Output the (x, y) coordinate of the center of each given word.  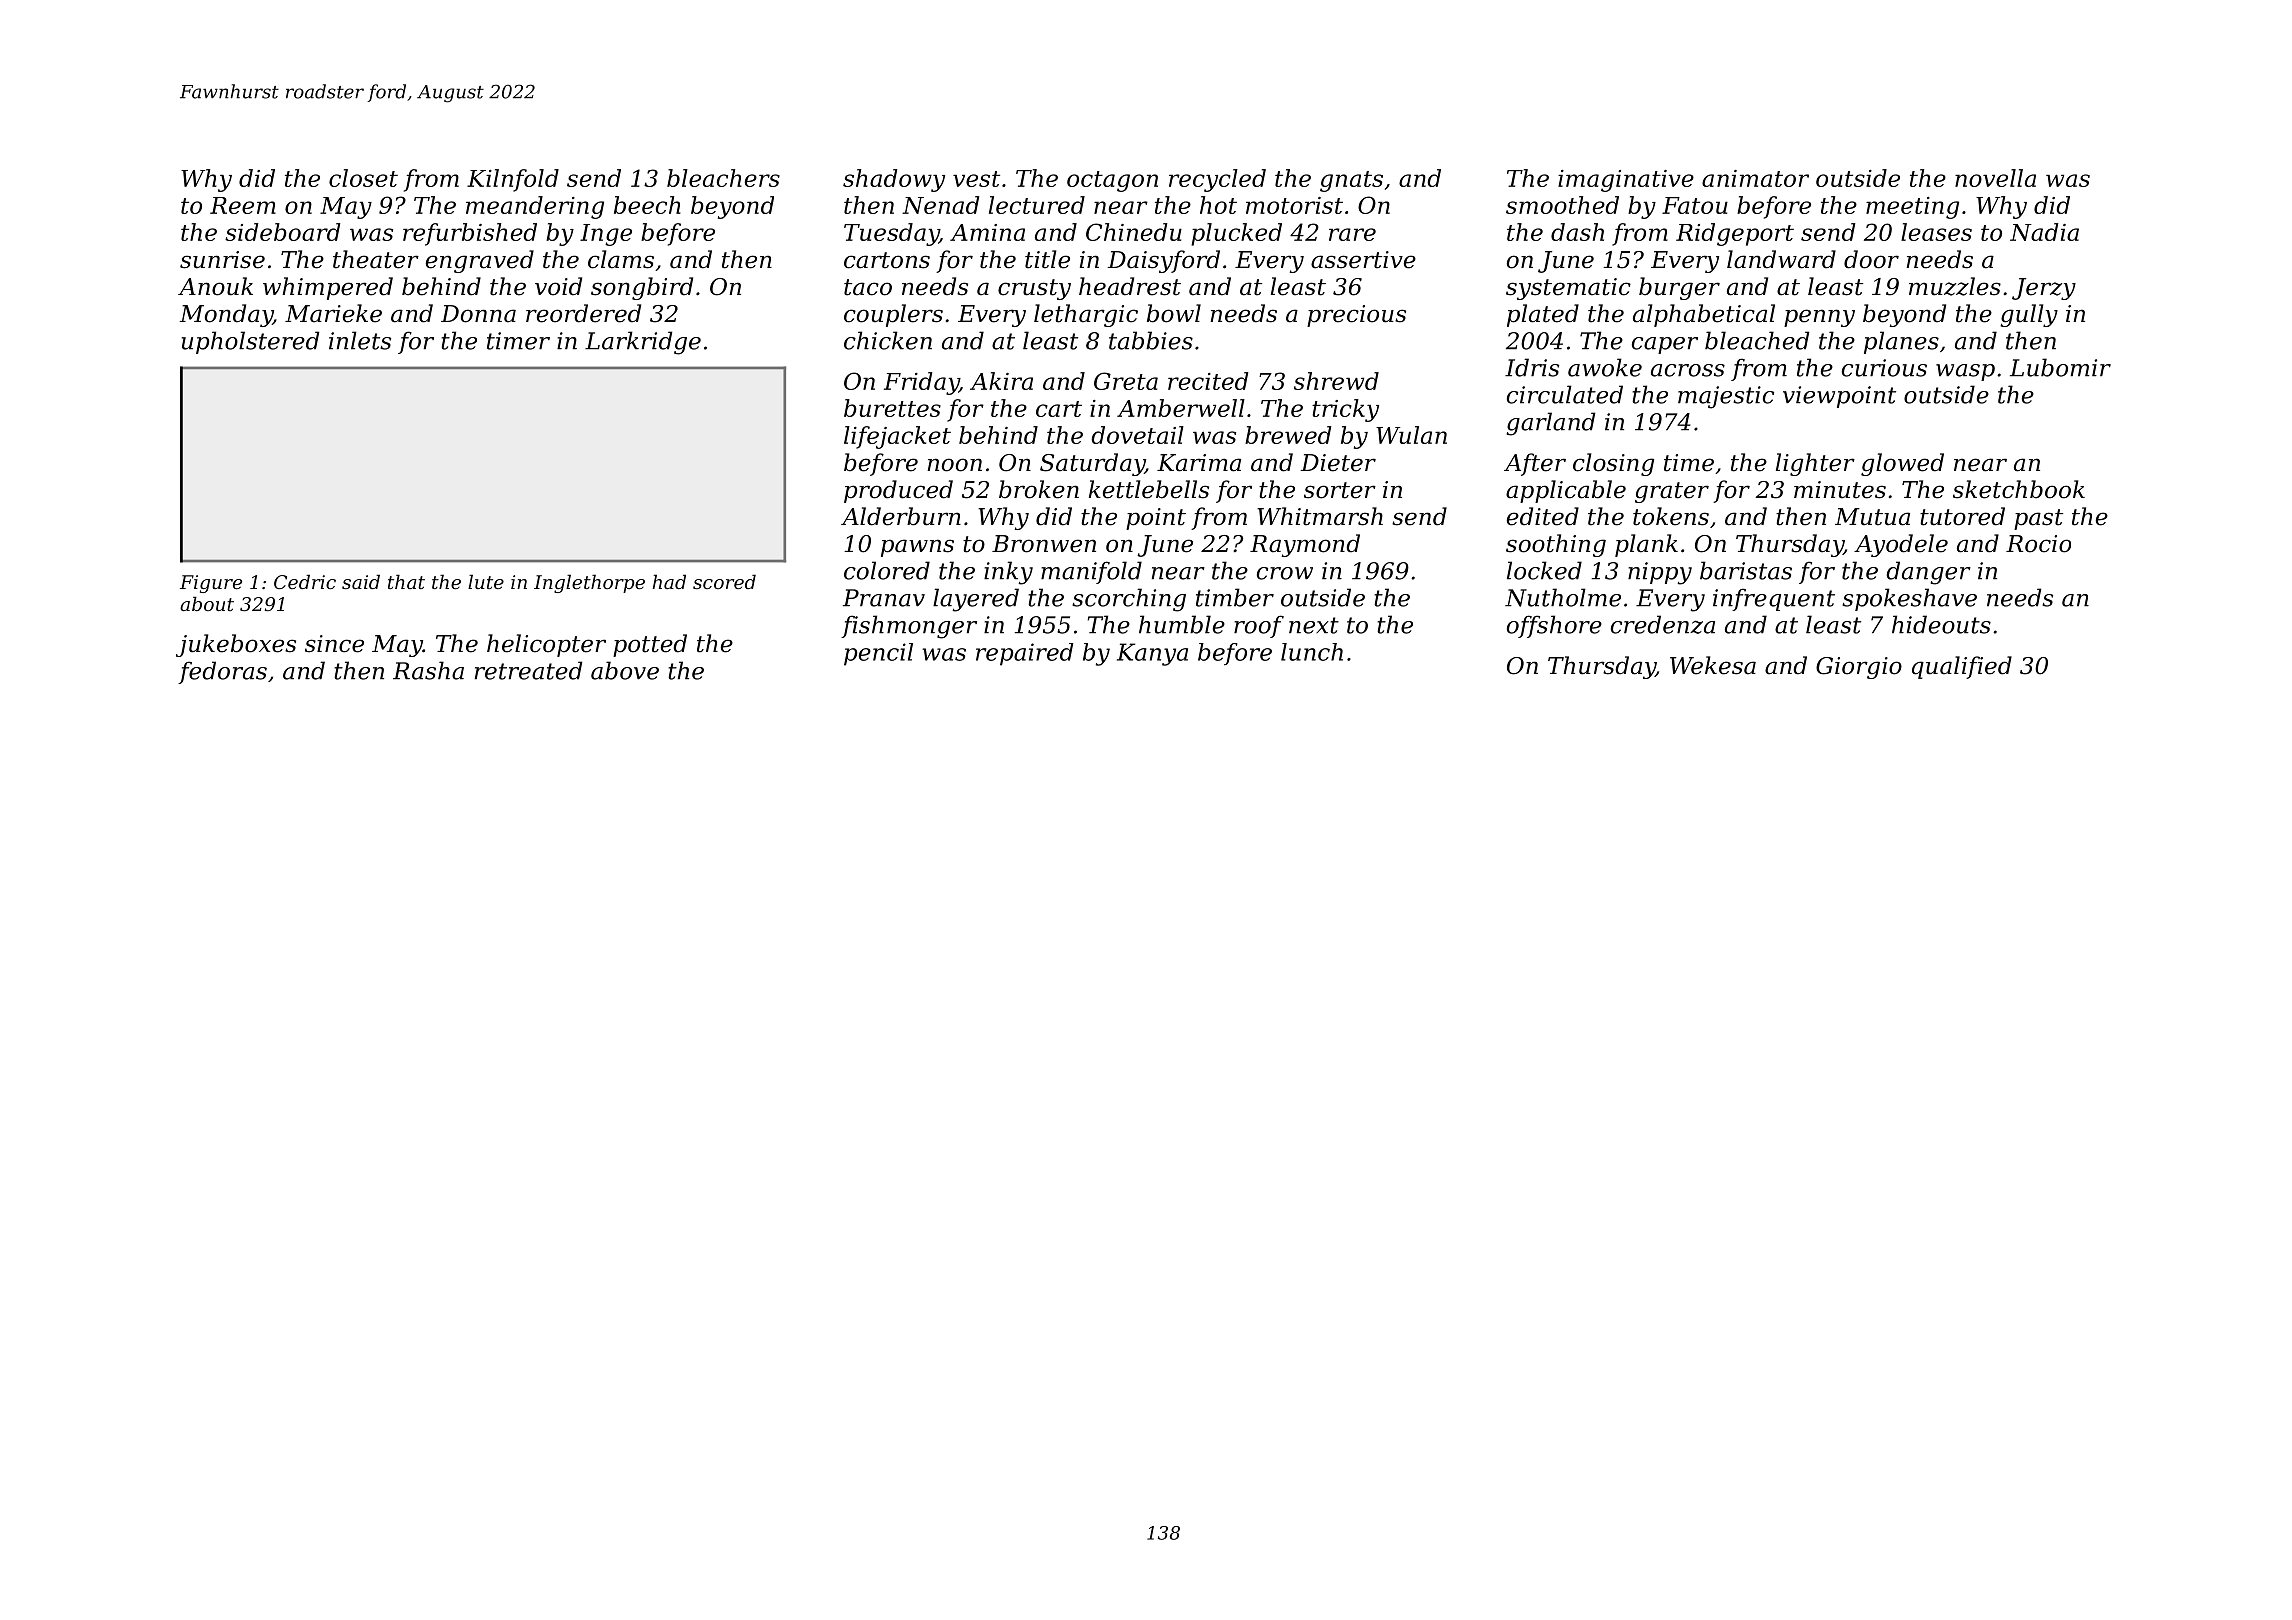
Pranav (884, 598)
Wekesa (1713, 665)
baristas (1746, 570)
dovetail (1137, 435)
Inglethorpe (589, 583)
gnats (1351, 181)
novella (1995, 178)
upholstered (250, 342)
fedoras (222, 672)
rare (1352, 234)
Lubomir (2060, 367)
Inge (606, 235)
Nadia (2044, 232)
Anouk (215, 286)
